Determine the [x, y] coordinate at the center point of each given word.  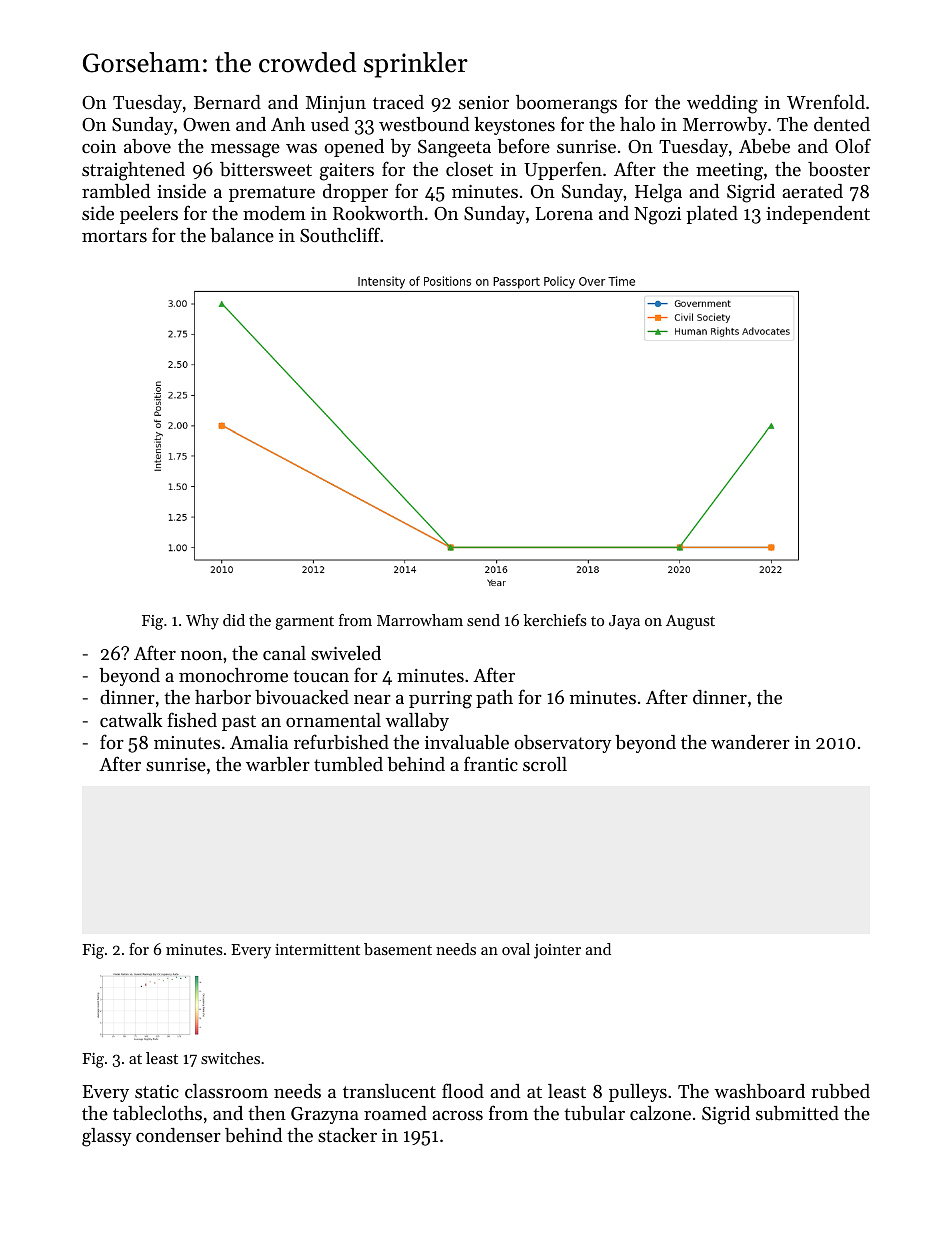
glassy [107, 1137]
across [457, 1115]
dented [842, 124]
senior [484, 102]
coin [99, 146]
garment [305, 623]
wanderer [750, 742]
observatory [563, 744]
